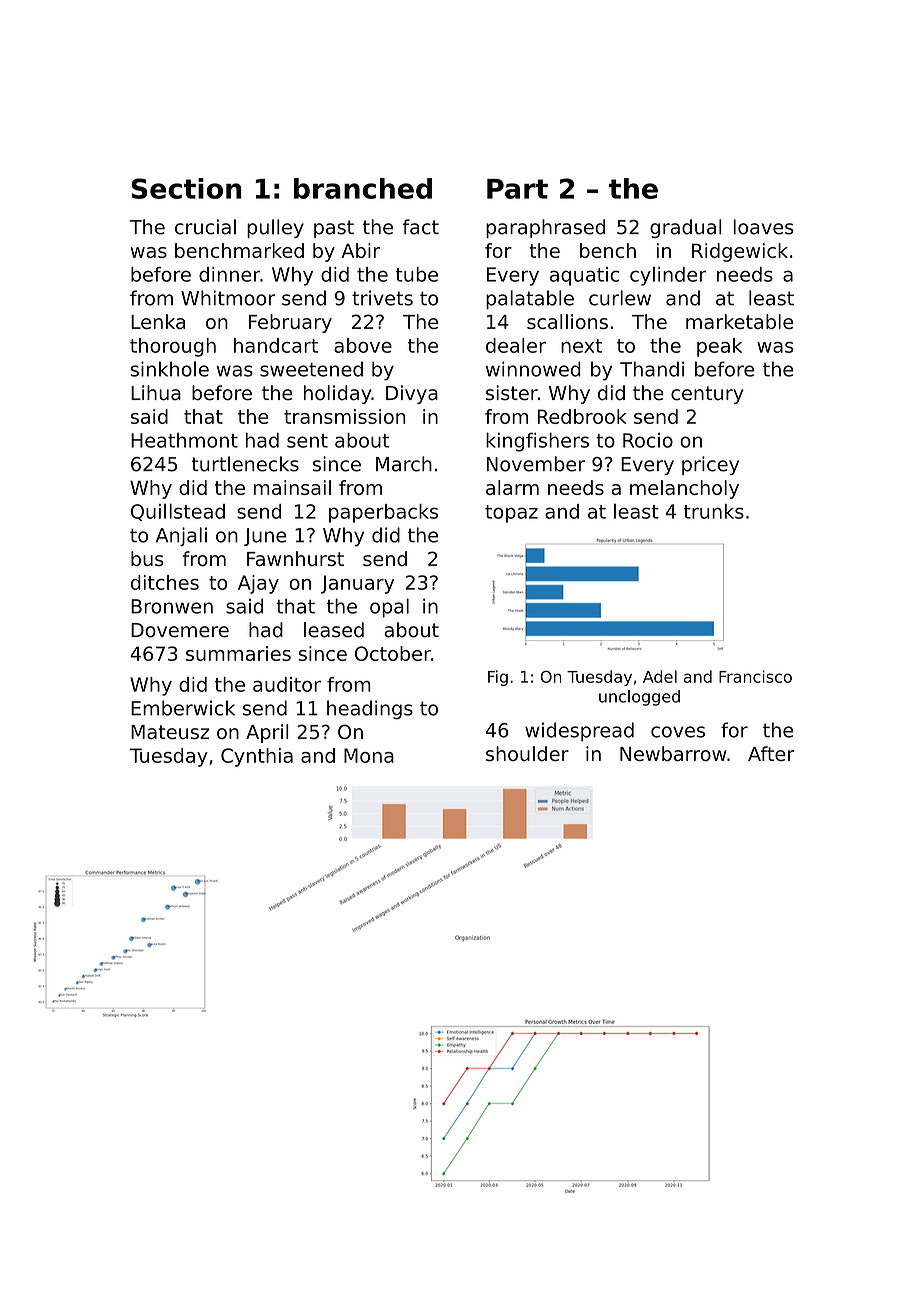 The height and width of the document is (1311, 924). What do you see at coordinates (517, 189) in the document?
I see `Part` at bounding box center [517, 189].
